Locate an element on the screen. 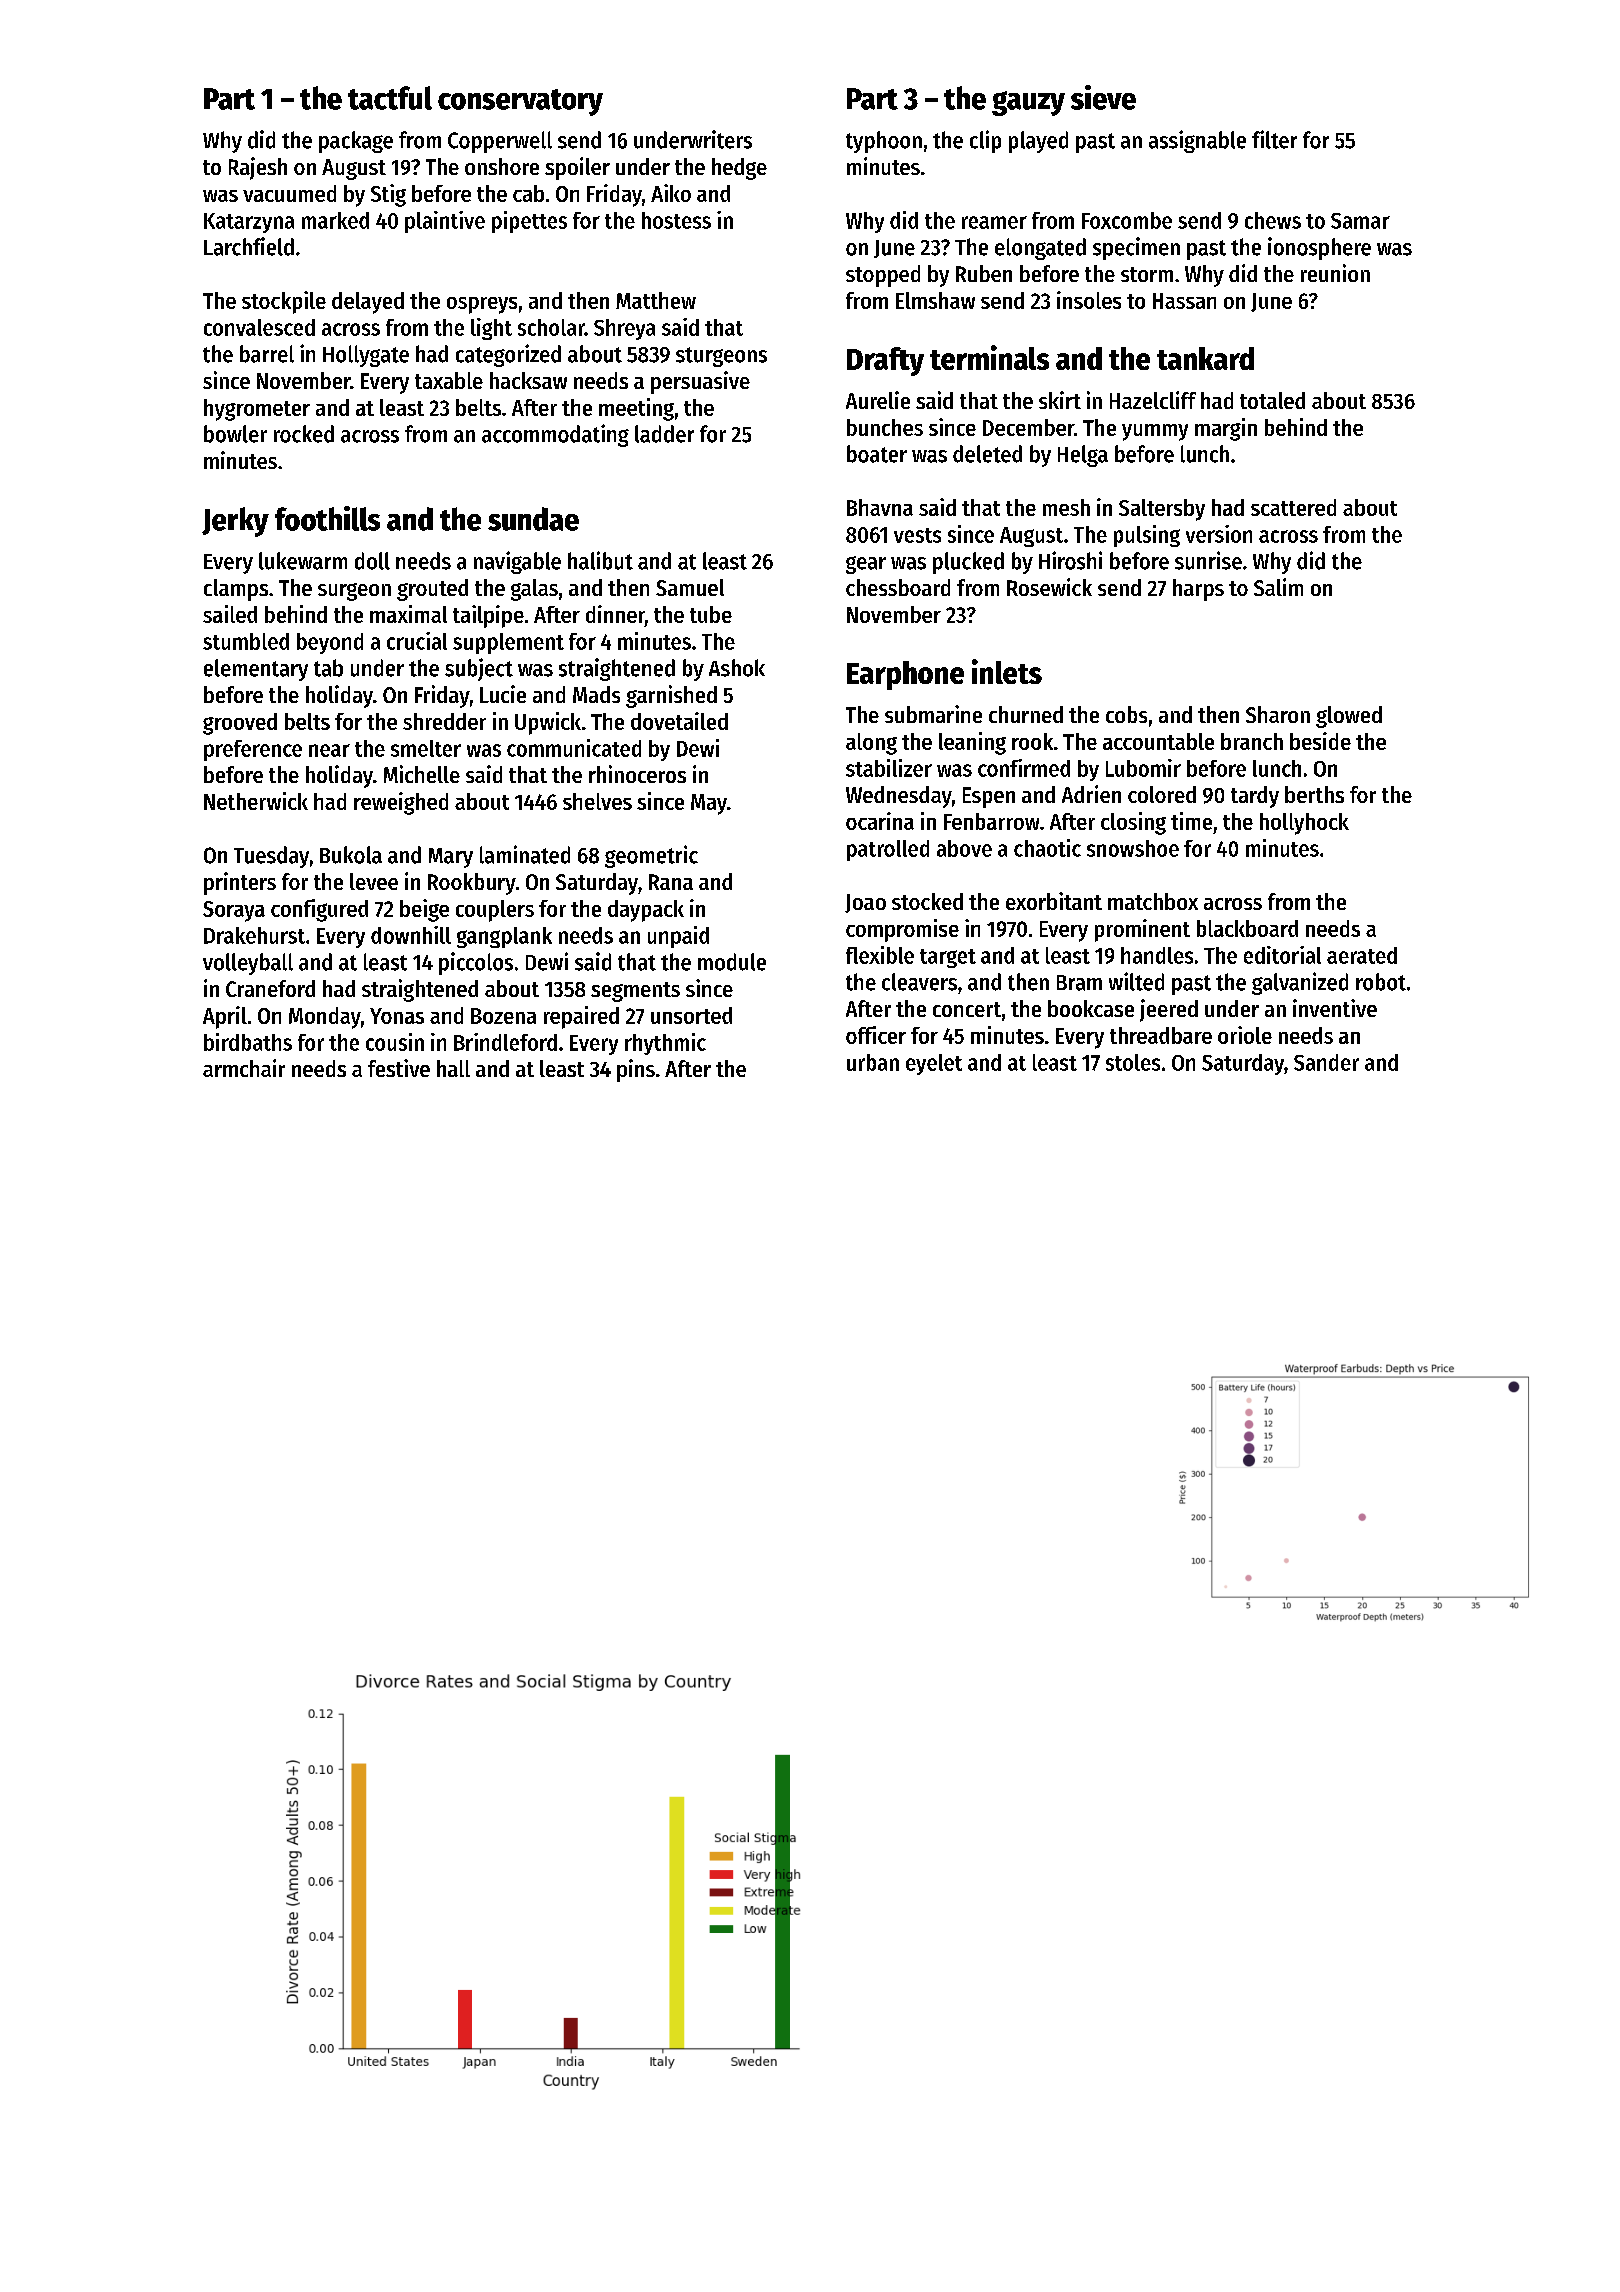  Ashok is located at coordinates (737, 668).
